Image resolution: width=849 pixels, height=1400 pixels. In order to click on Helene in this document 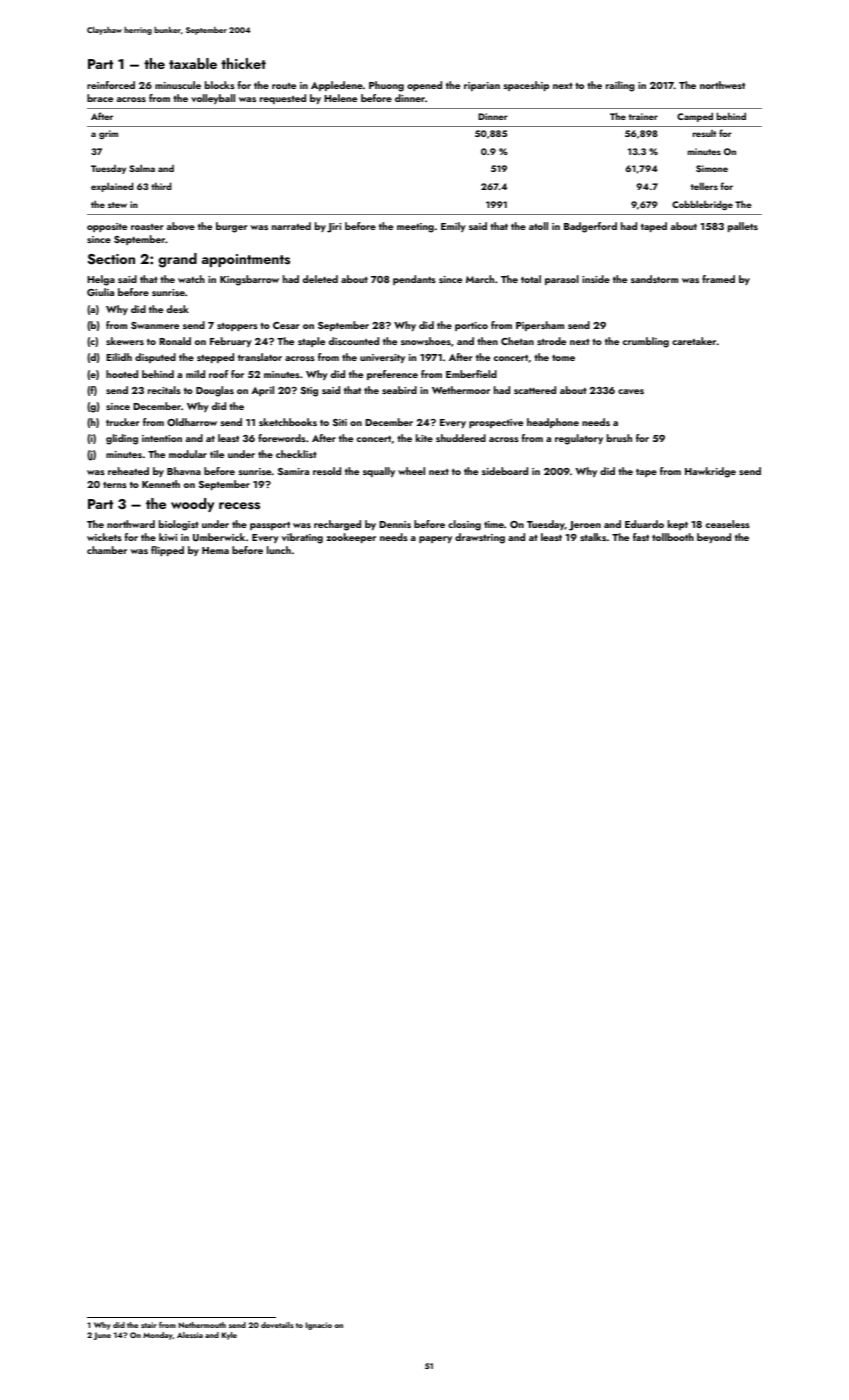, I will do `click(340, 98)`.
